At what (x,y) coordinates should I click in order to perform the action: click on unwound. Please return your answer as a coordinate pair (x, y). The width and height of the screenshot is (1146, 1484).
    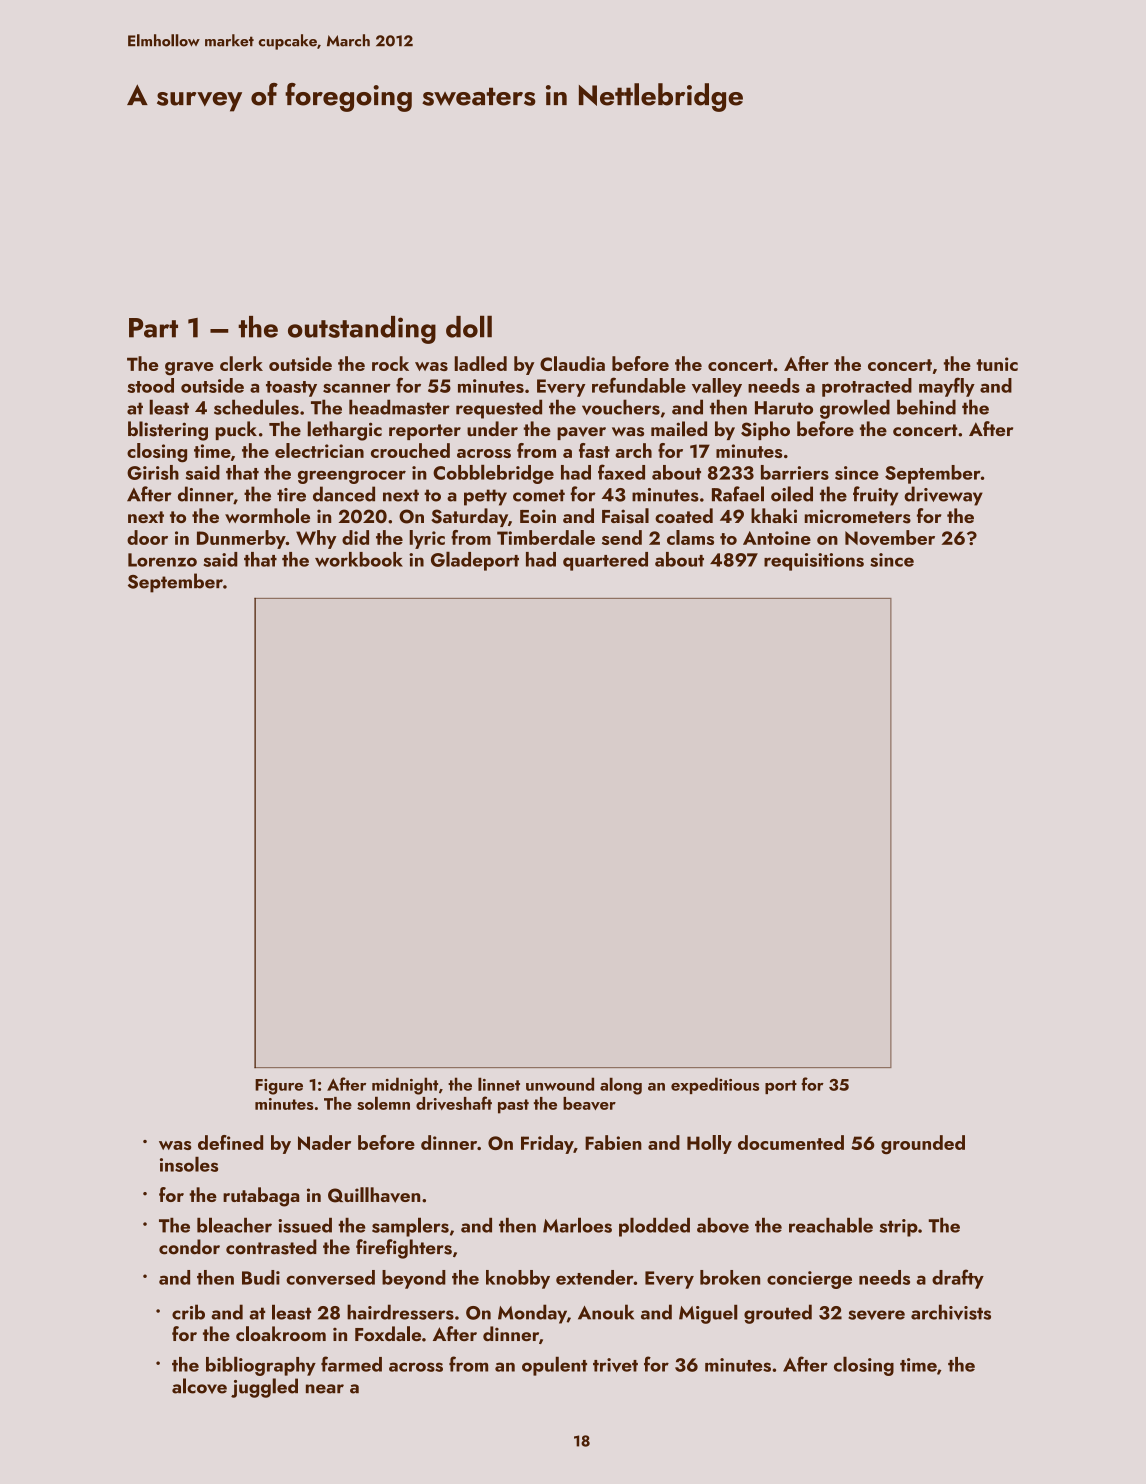
    Looking at the image, I should click on (560, 1084).
